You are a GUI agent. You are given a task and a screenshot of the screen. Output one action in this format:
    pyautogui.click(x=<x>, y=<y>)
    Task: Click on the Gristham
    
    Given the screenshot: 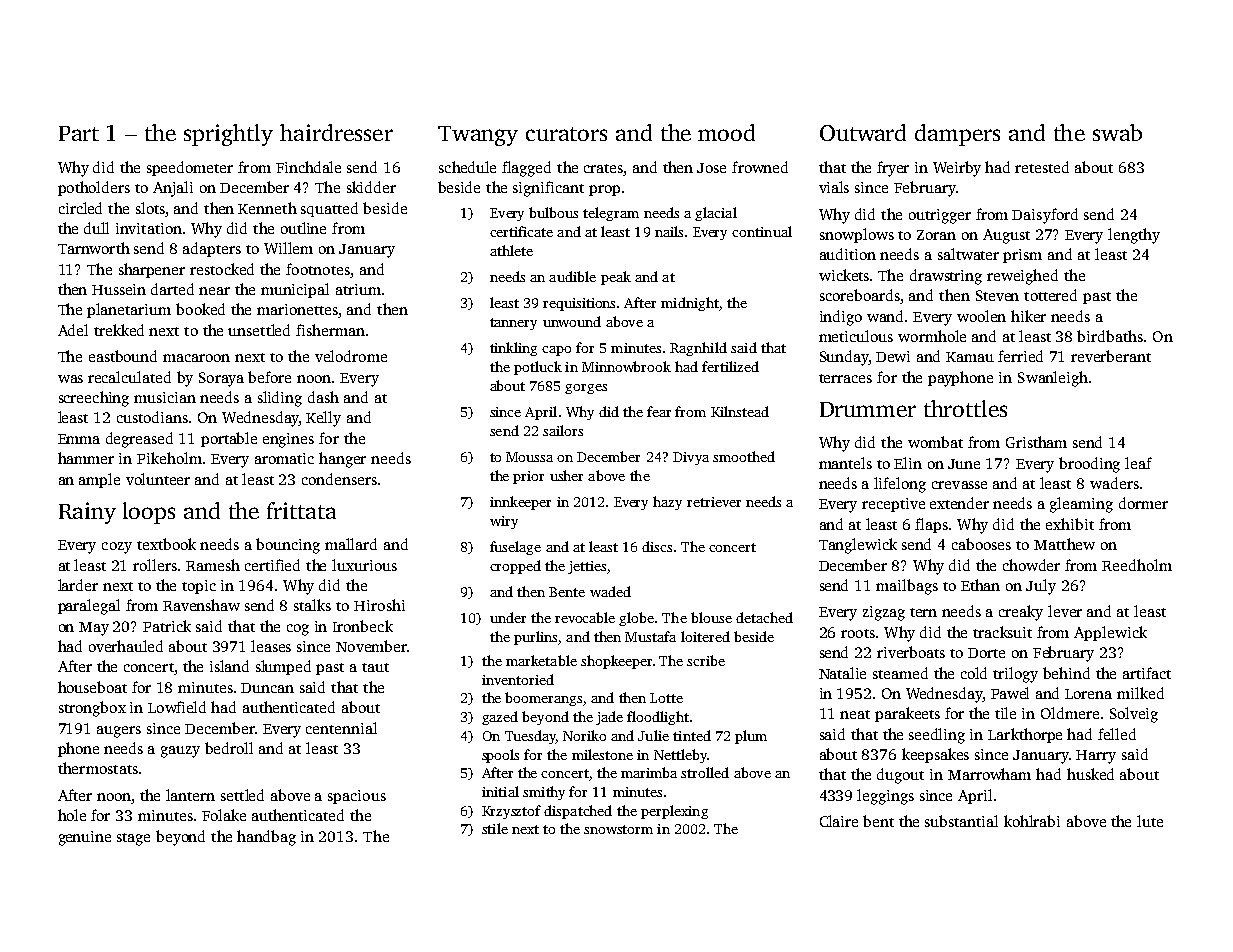 What is the action you would take?
    pyautogui.click(x=1036, y=442)
